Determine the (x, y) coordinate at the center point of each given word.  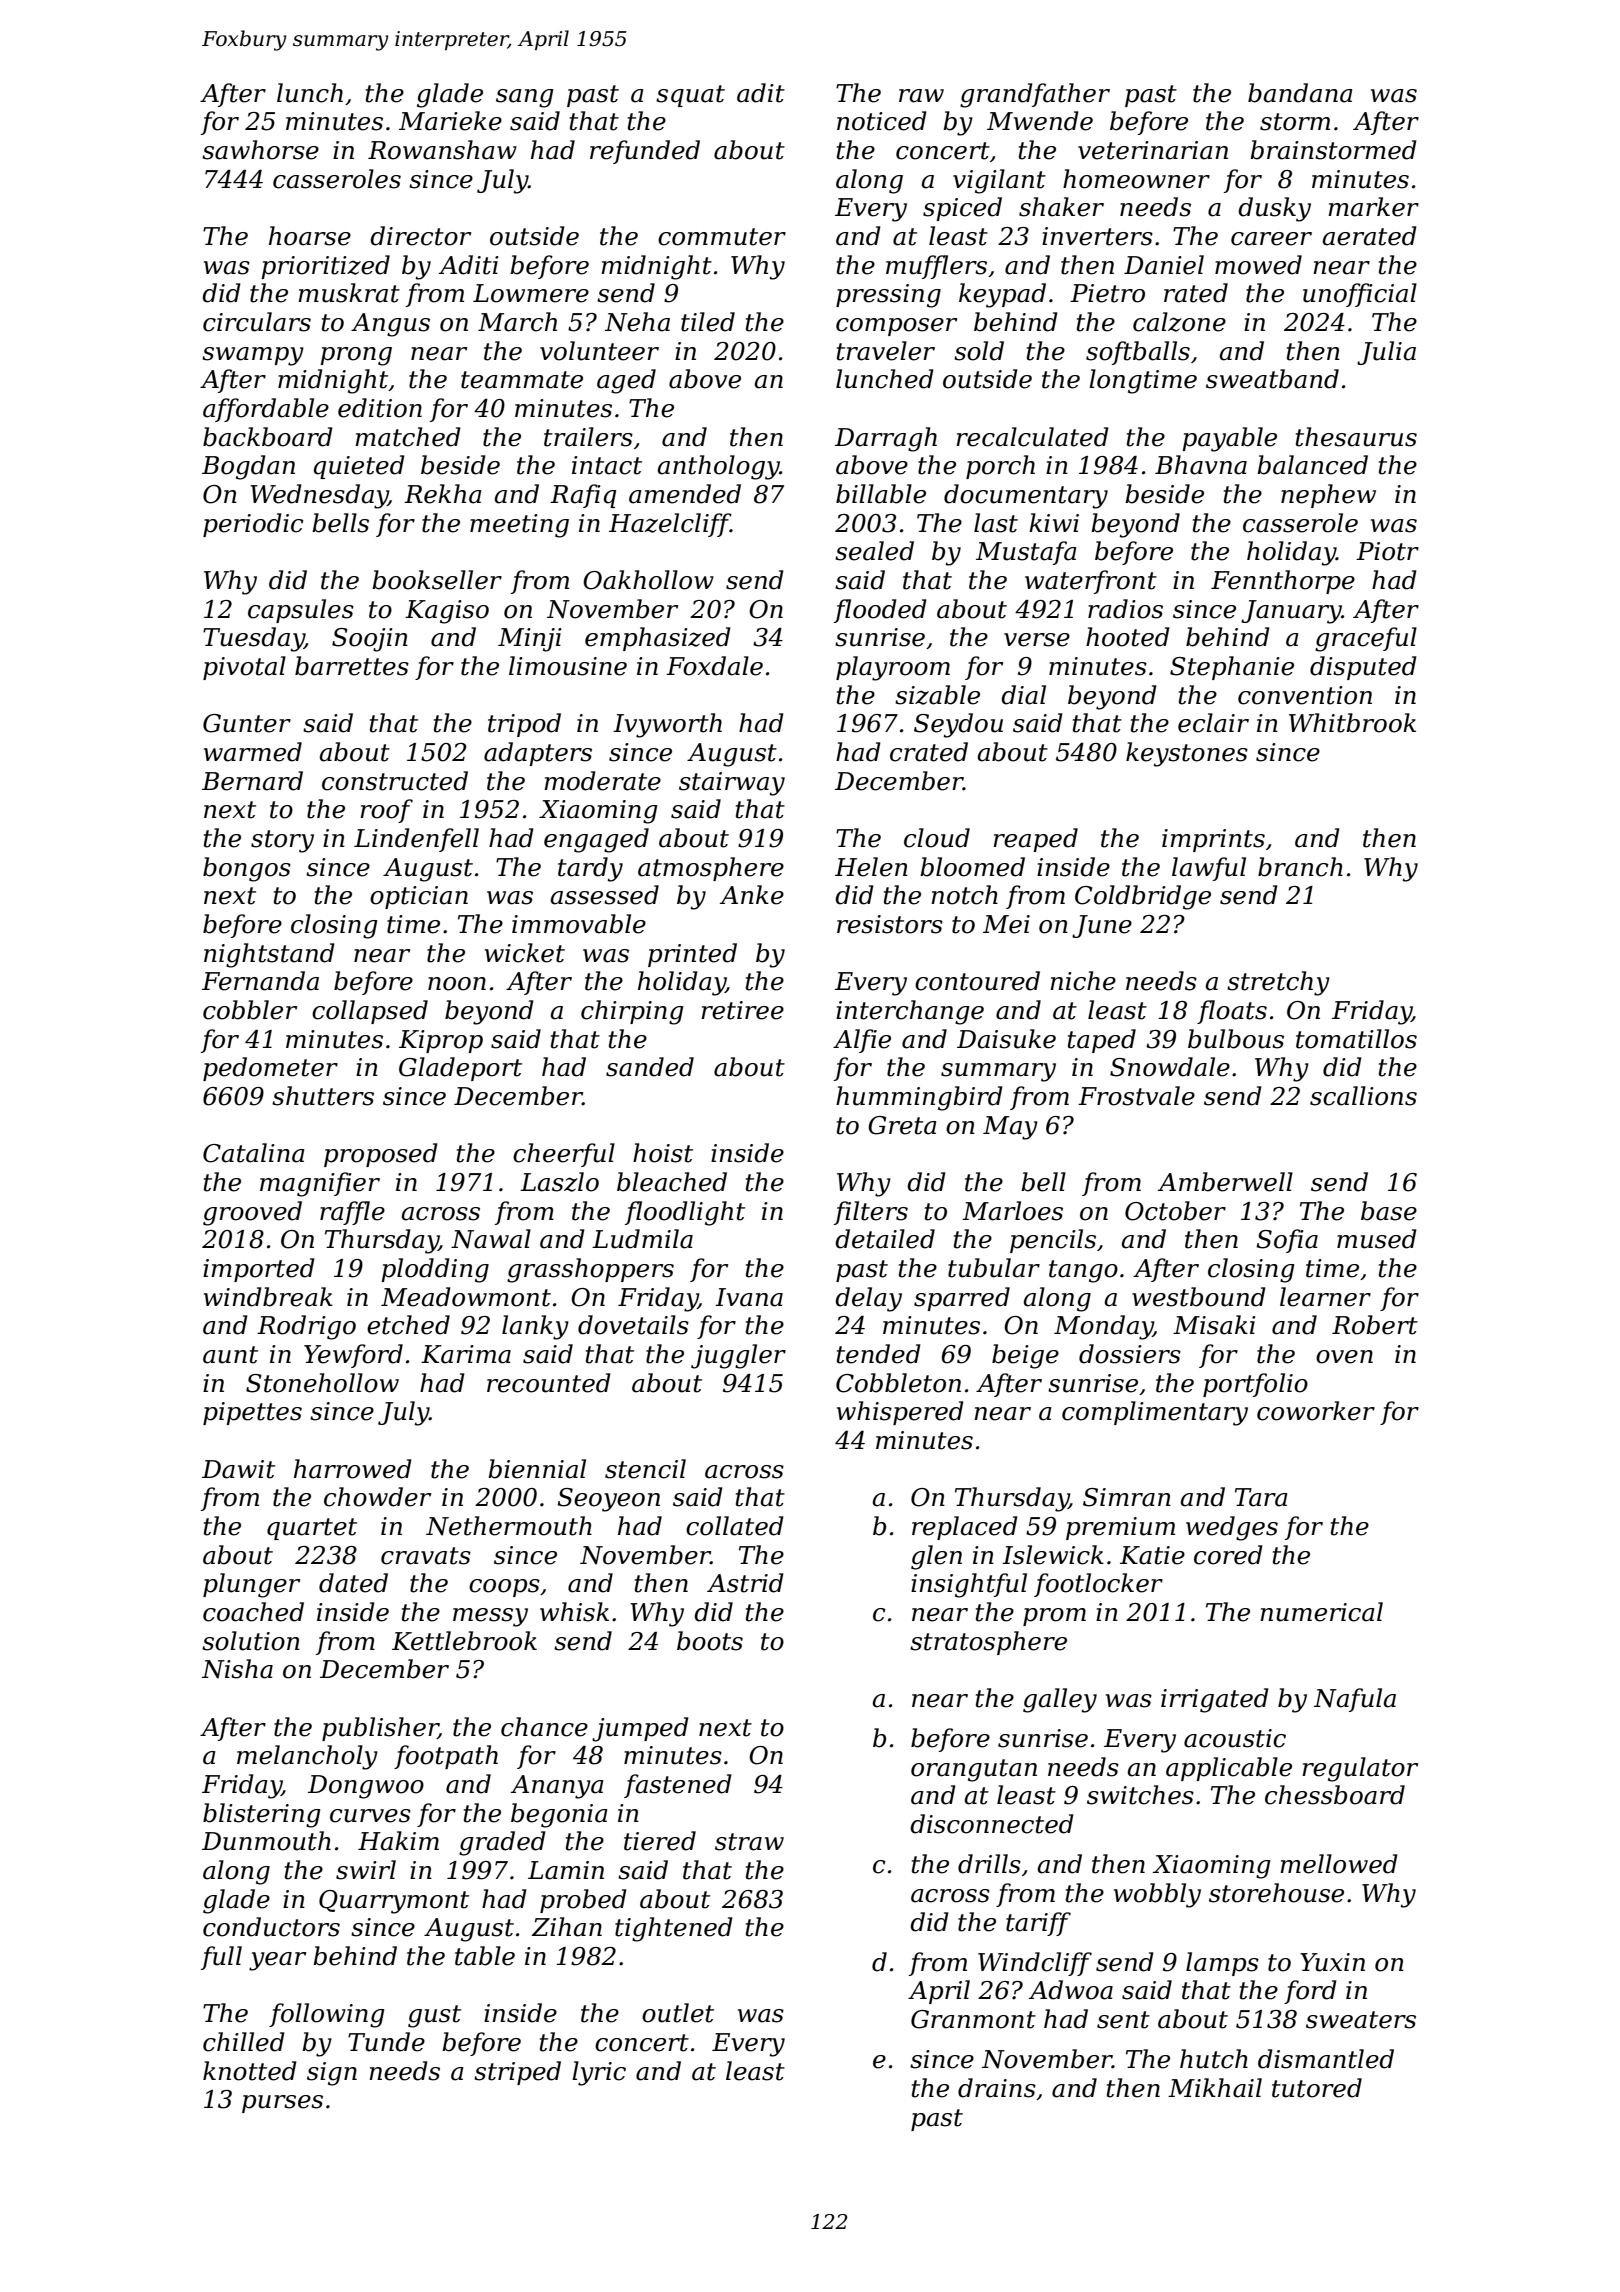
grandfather (1035, 95)
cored (1228, 1555)
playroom (893, 668)
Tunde (386, 2042)
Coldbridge (1143, 897)
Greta (902, 1125)
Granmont (973, 2019)
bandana (1300, 93)
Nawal (491, 1239)
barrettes (352, 666)
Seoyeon (608, 1500)
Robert (1375, 1325)
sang (525, 98)
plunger (251, 1585)
